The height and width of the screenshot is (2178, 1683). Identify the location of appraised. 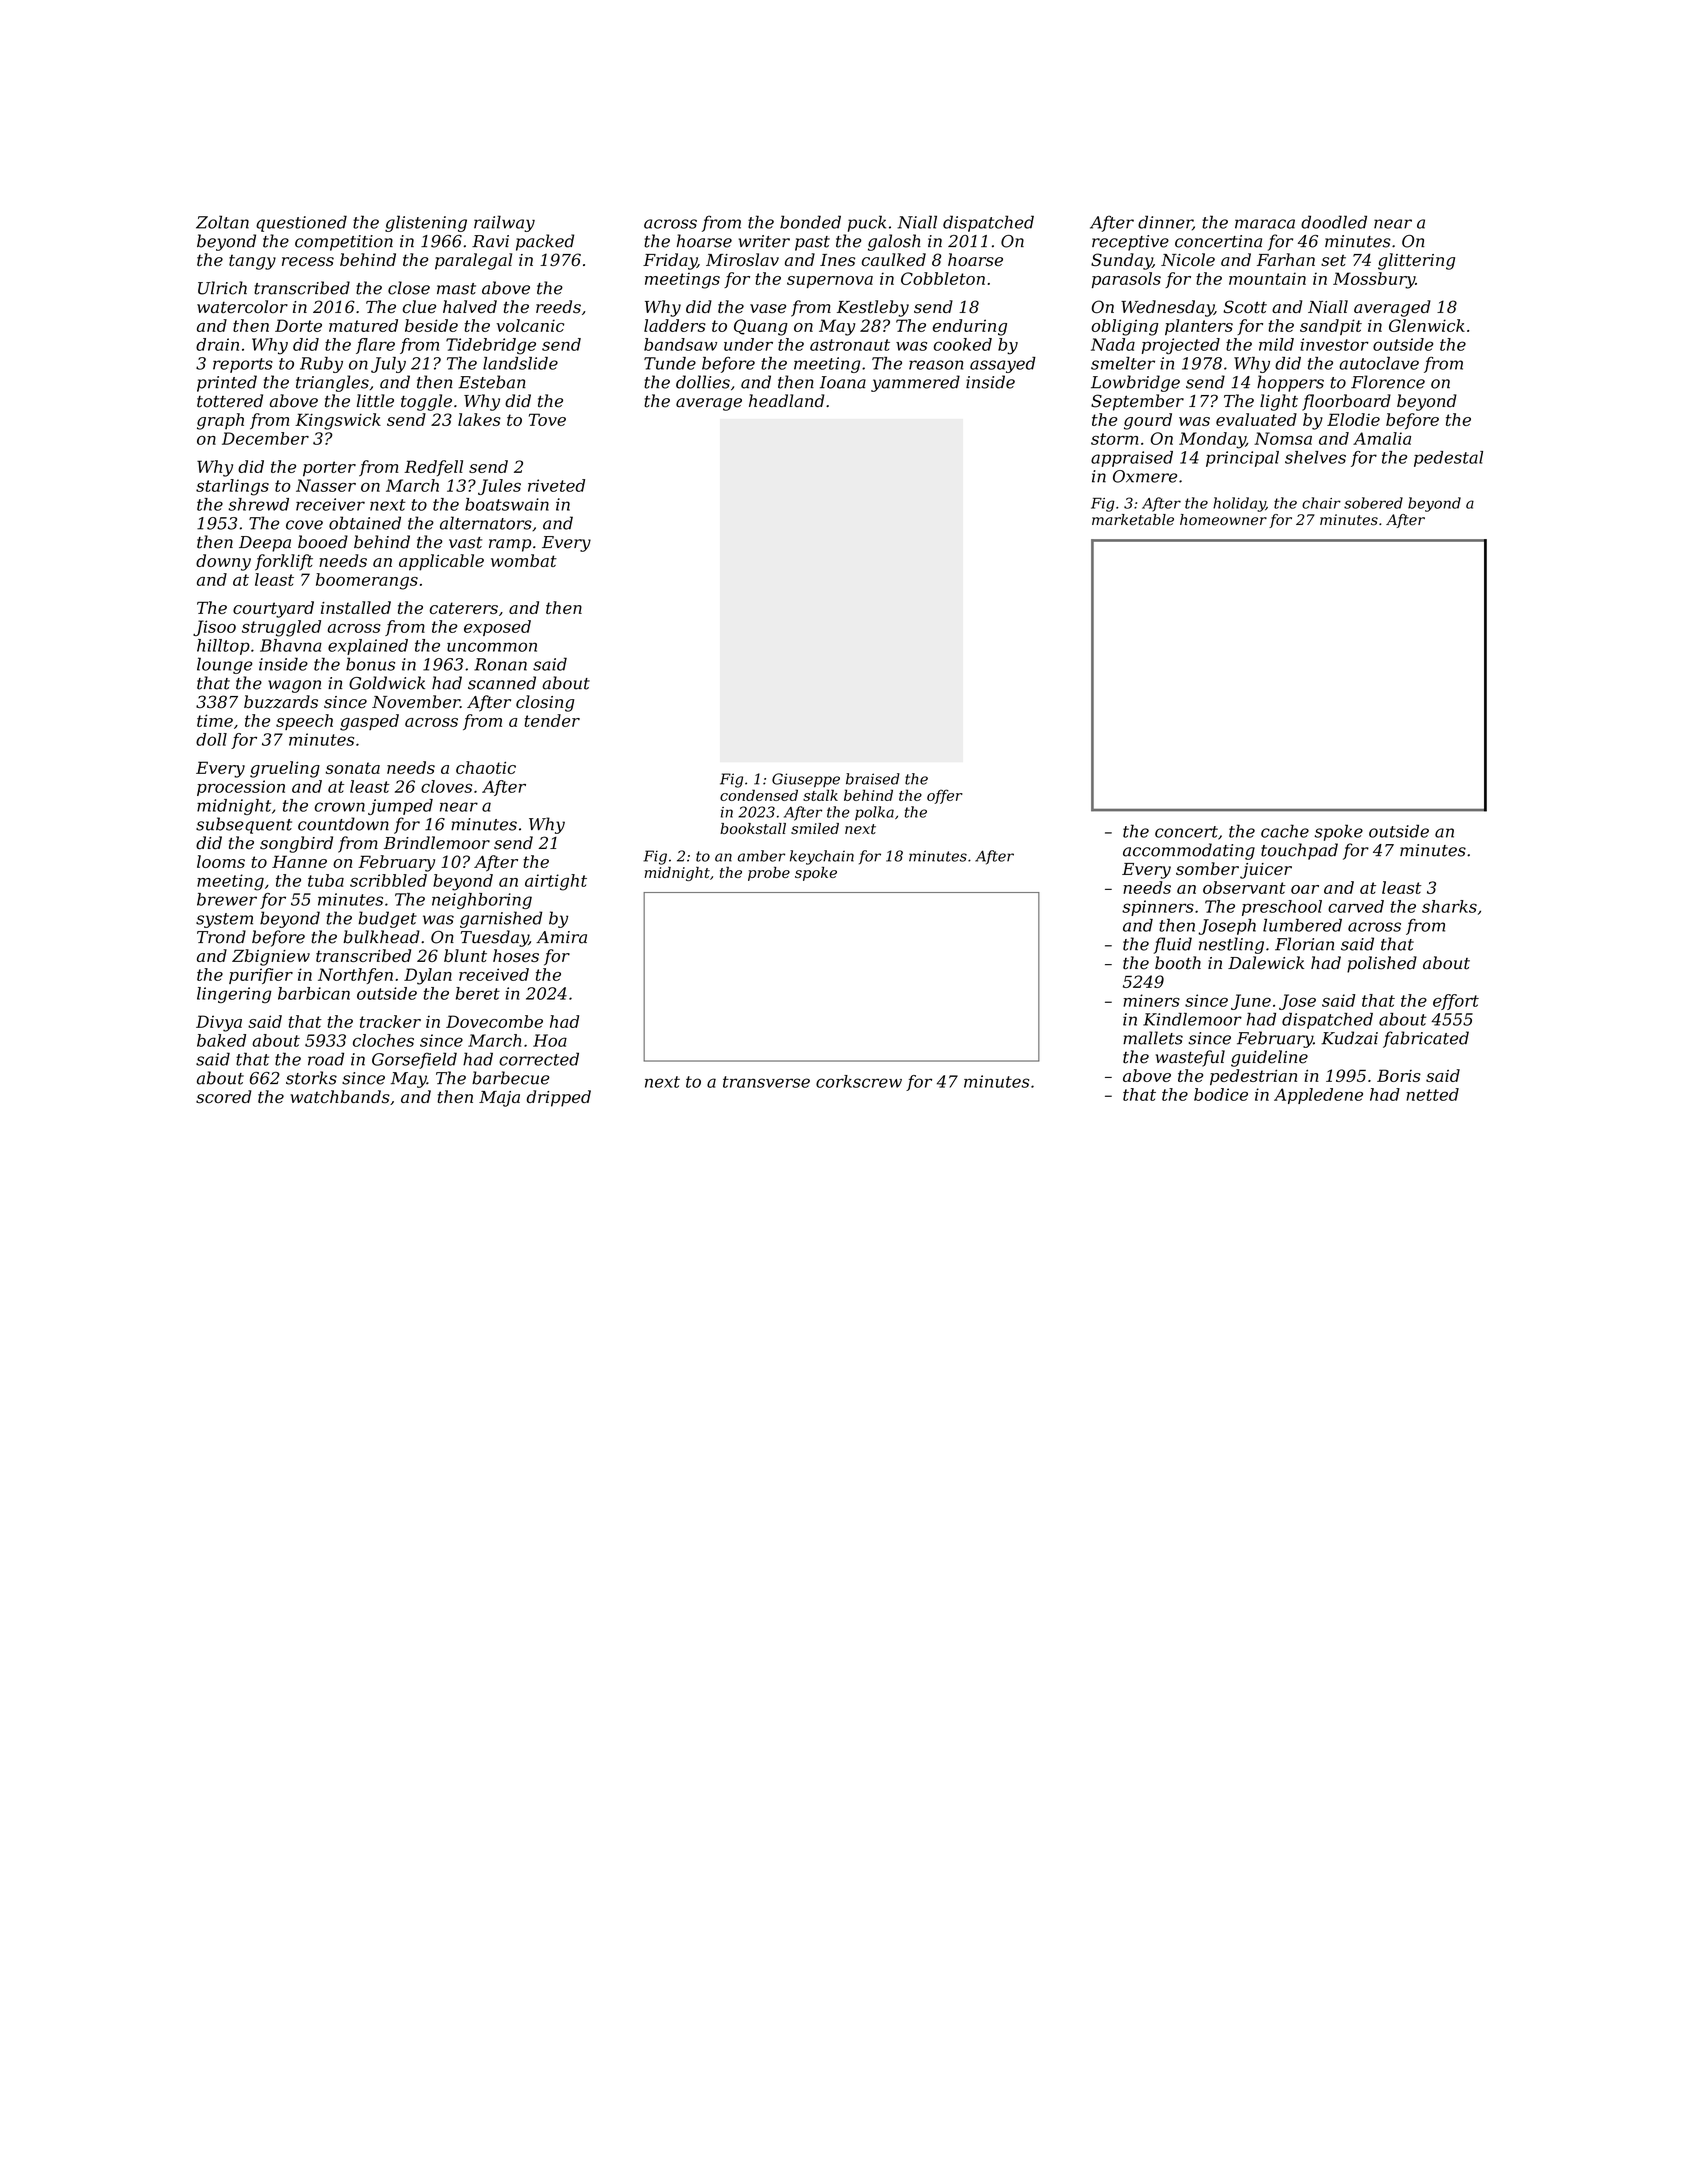
(1132, 459).
